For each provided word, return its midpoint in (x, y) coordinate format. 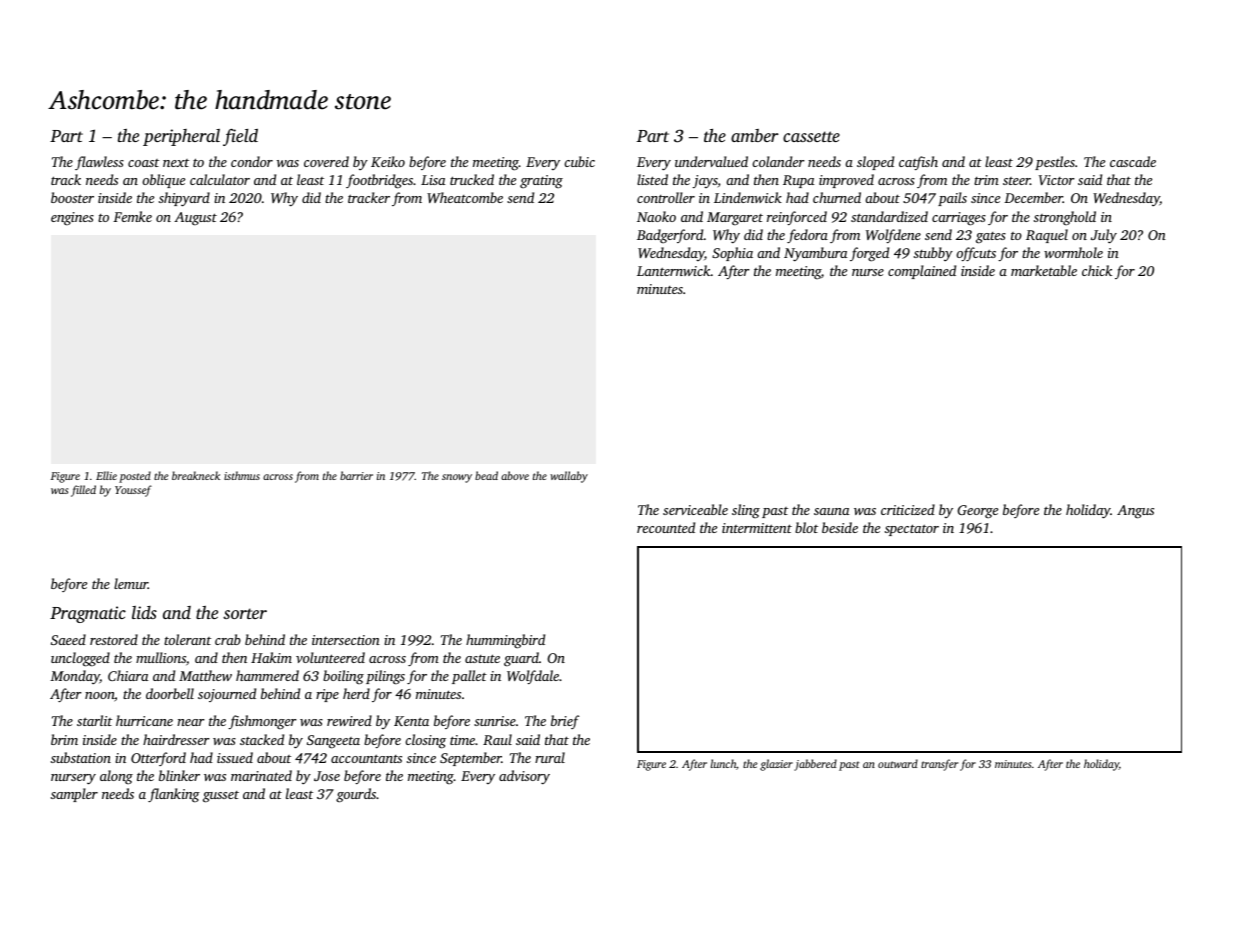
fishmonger (262, 722)
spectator (912, 530)
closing (425, 741)
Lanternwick (674, 270)
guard (521, 659)
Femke (132, 216)
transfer (939, 765)
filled (83, 491)
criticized (908, 509)
